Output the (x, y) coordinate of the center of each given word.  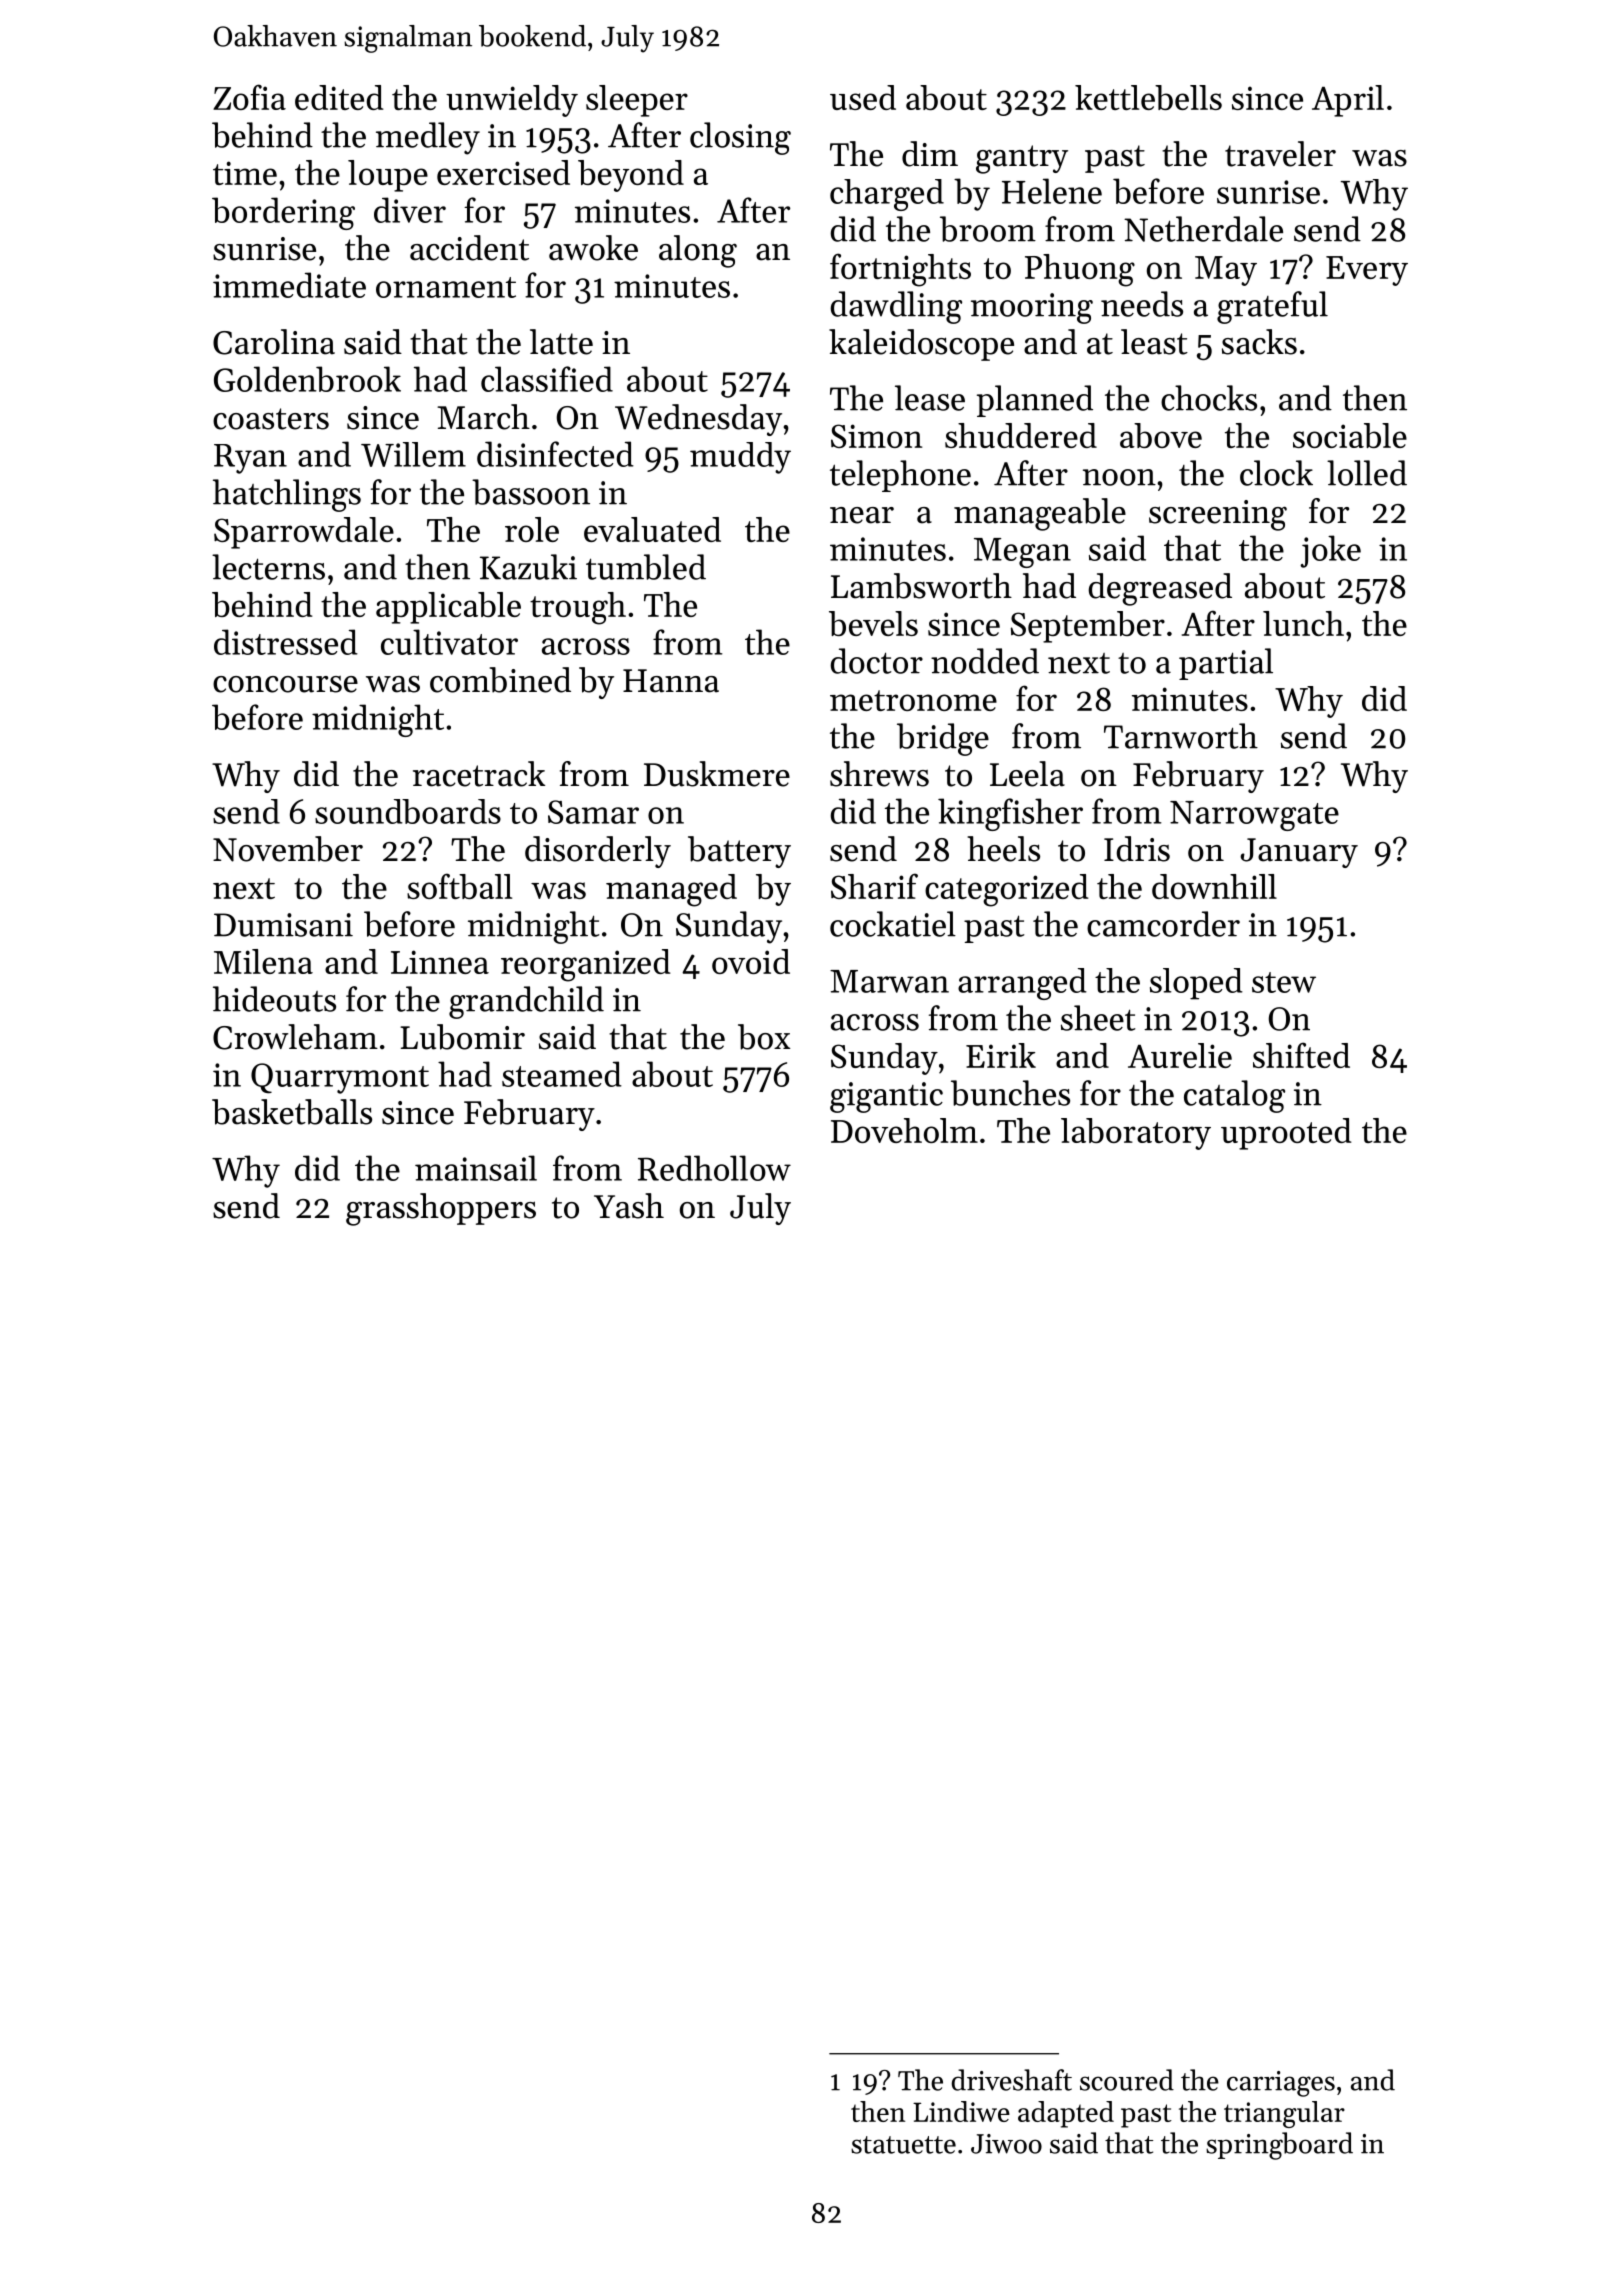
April (1348, 101)
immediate (289, 285)
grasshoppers (441, 1209)
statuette (903, 2145)
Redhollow (714, 1168)
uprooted (1286, 1134)
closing (740, 138)
